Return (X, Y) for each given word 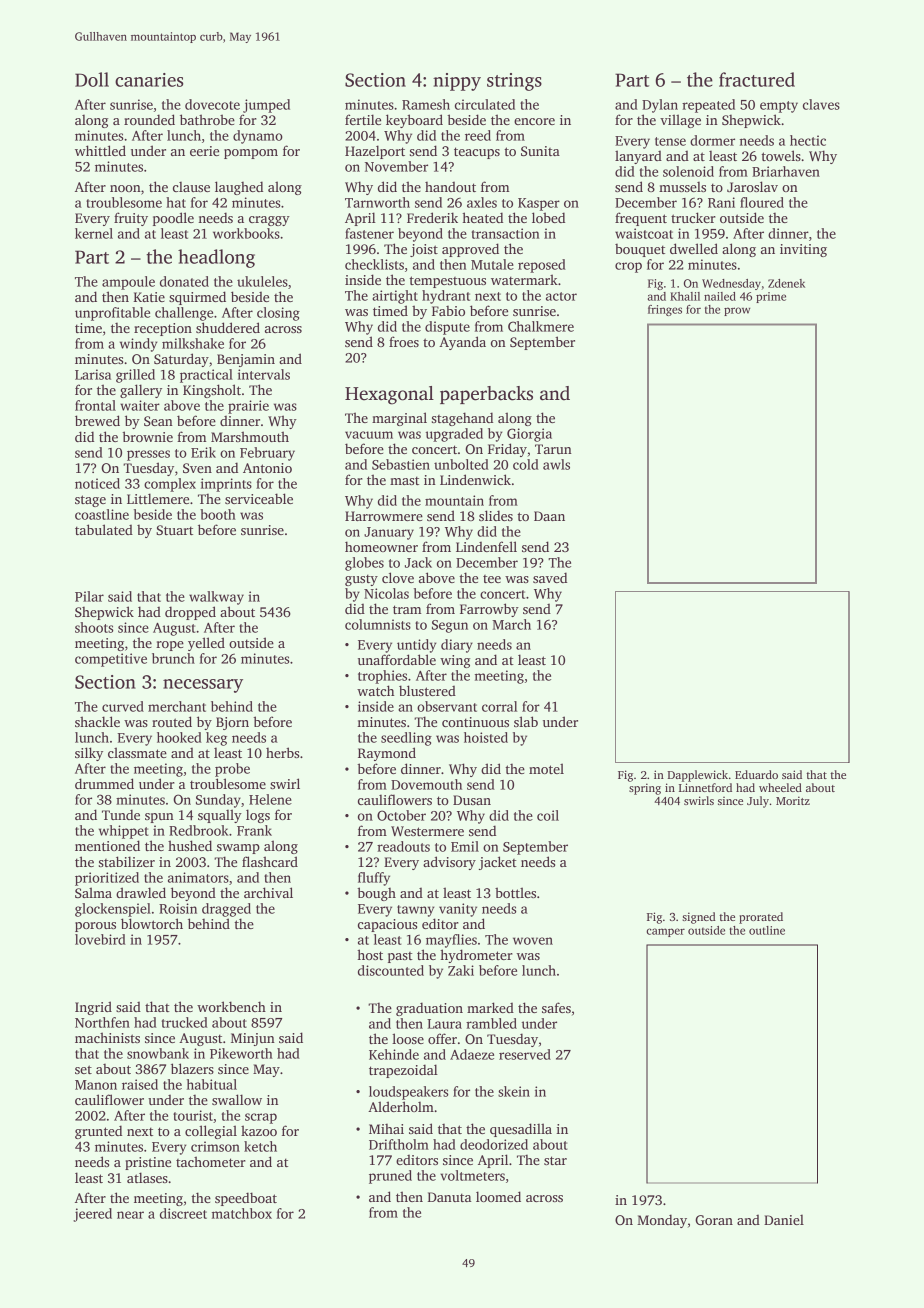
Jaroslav (752, 186)
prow (737, 311)
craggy (269, 221)
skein (514, 1091)
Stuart (174, 530)
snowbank (158, 1053)
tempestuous (447, 282)
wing (455, 661)
